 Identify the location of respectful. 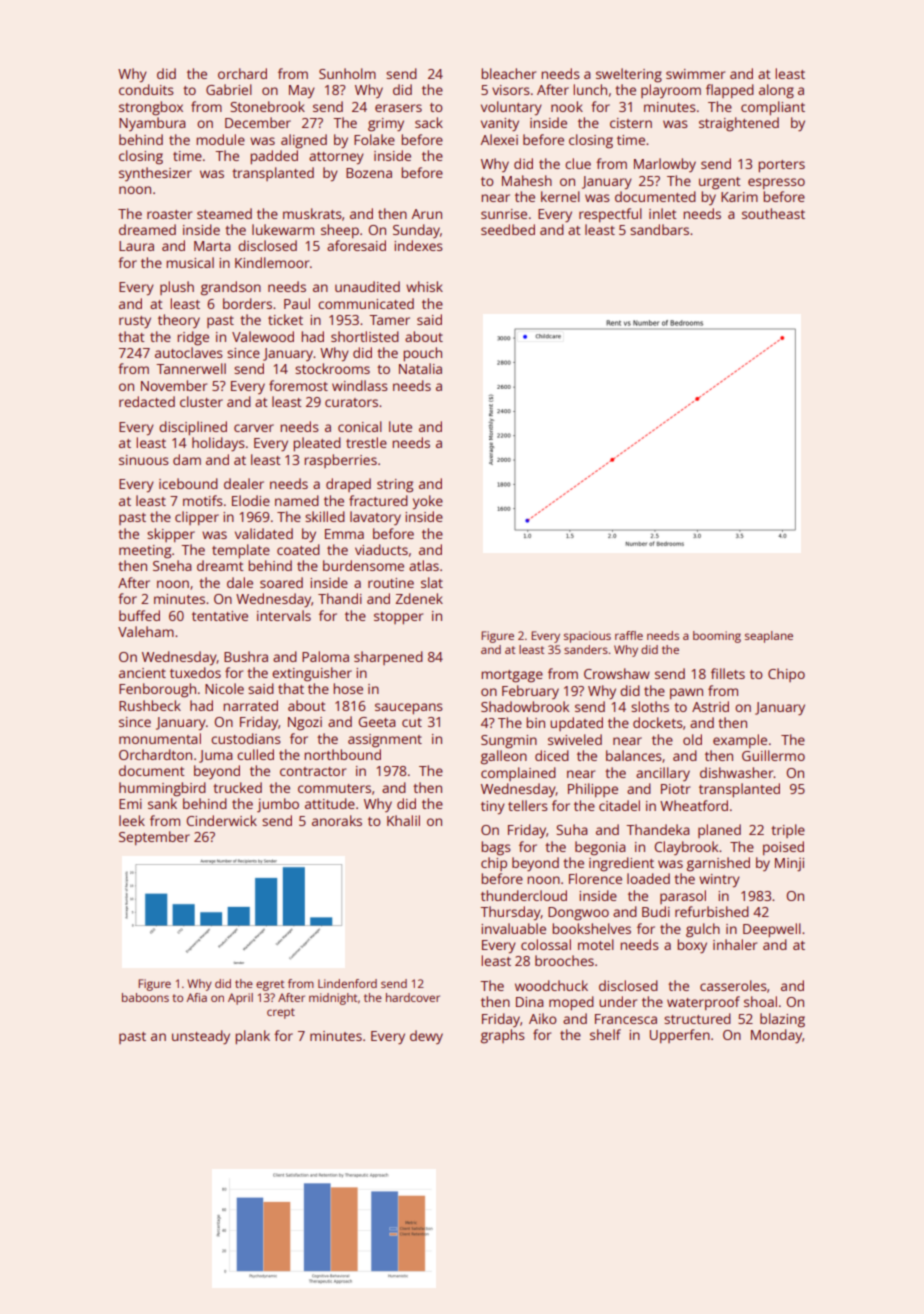
(610, 215).
